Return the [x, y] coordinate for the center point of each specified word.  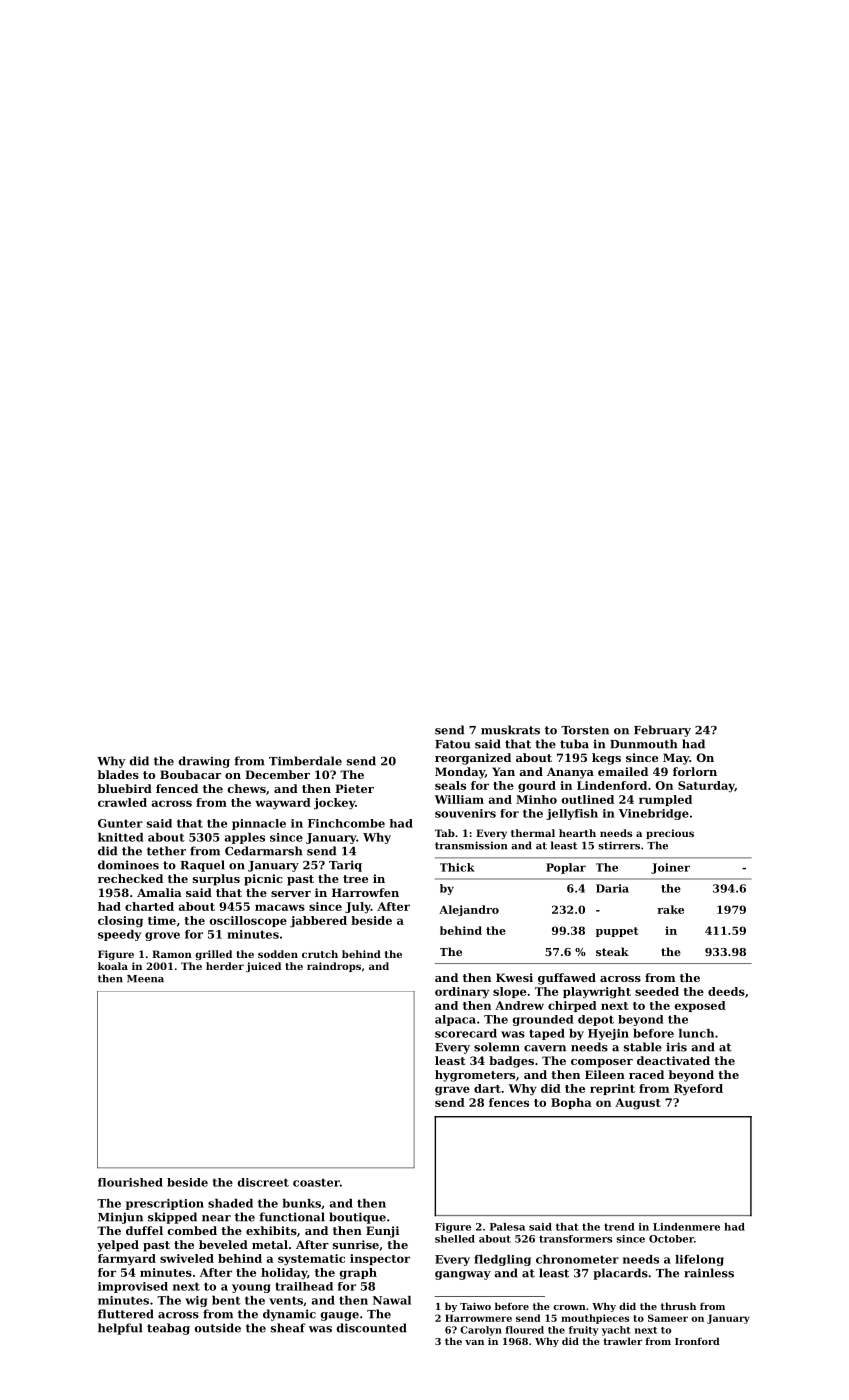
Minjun [120, 1218]
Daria [612, 888]
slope [509, 992]
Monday [460, 773]
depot [596, 1020]
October [671, 1239]
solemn [497, 1047]
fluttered [126, 1314]
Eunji [382, 1232]
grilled [213, 955]
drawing [204, 762]
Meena [145, 979]
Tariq [345, 866]
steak [612, 951]
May [676, 759]
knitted [120, 837]
